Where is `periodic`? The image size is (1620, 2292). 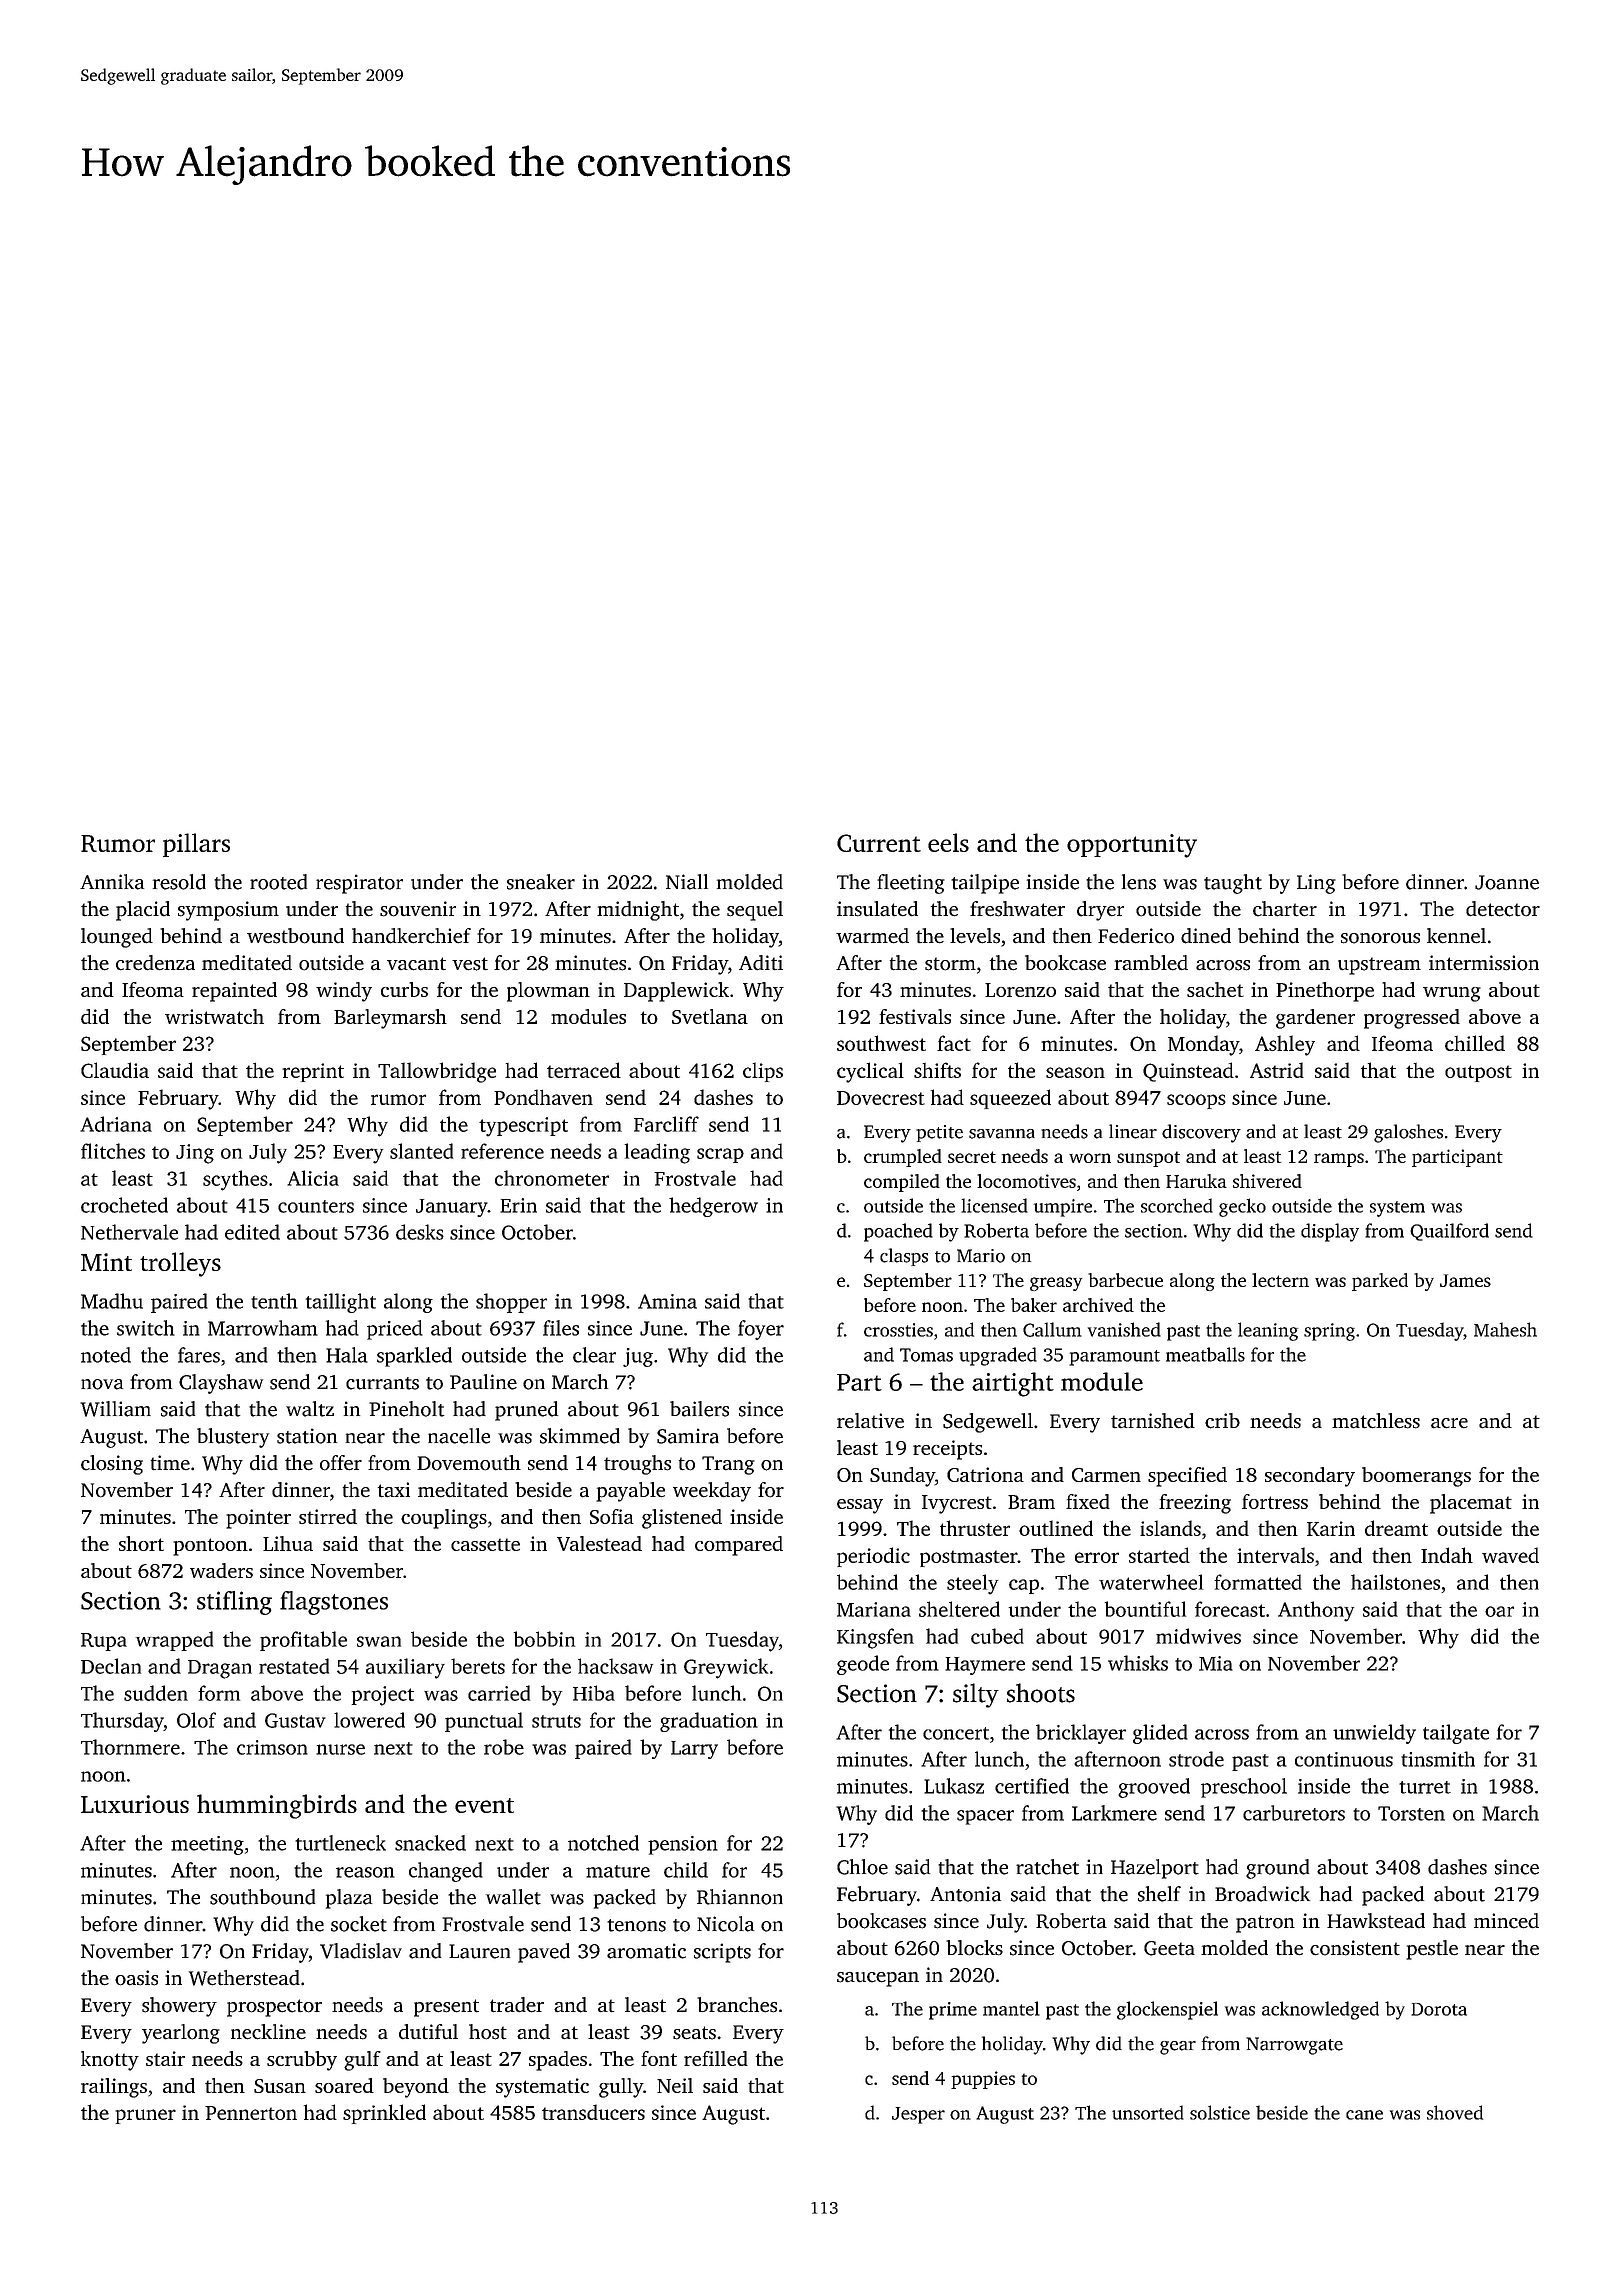
periodic is located at coordinates (873, 1557).
